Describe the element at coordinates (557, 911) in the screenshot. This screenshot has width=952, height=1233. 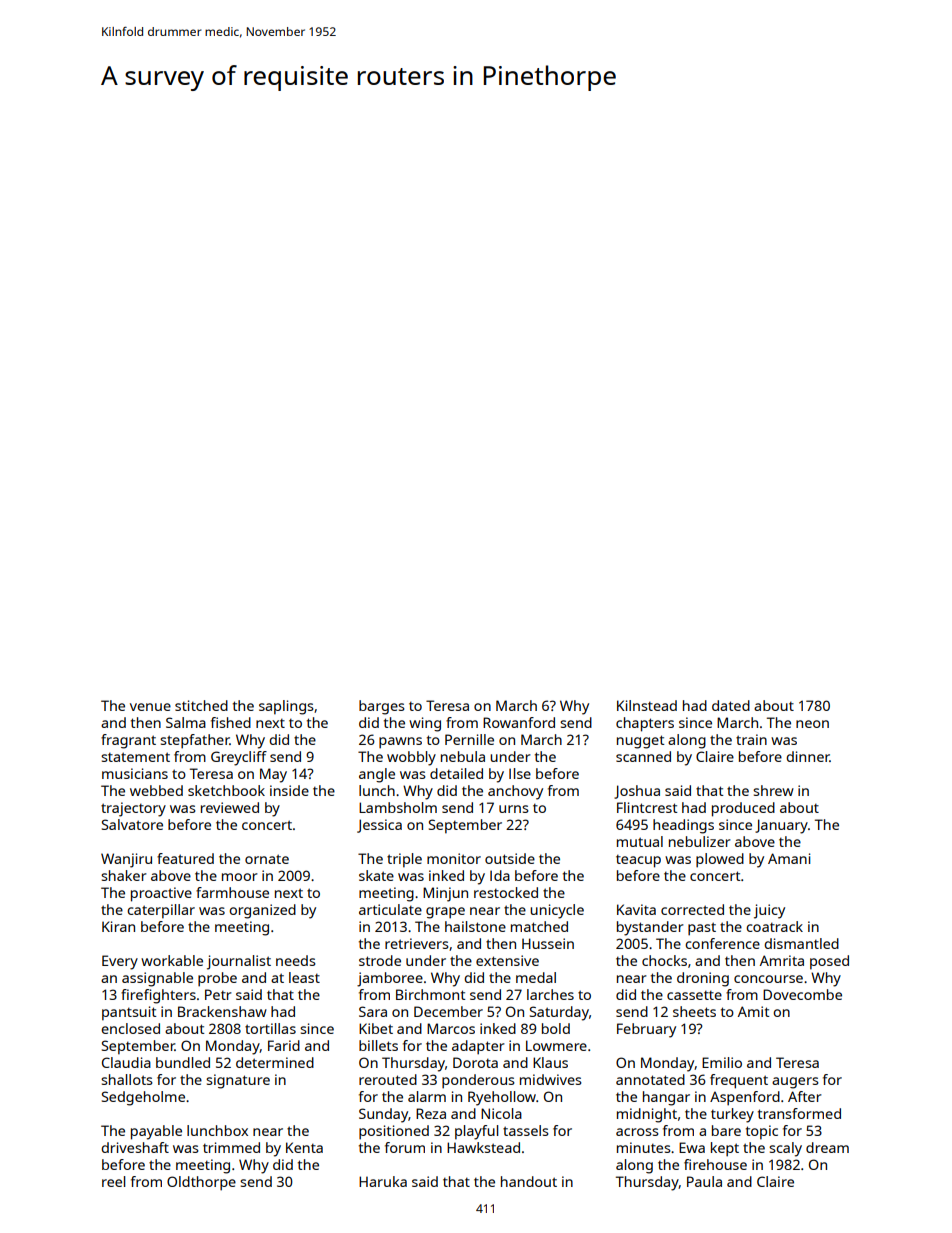
I see `unicycle` at that location.
